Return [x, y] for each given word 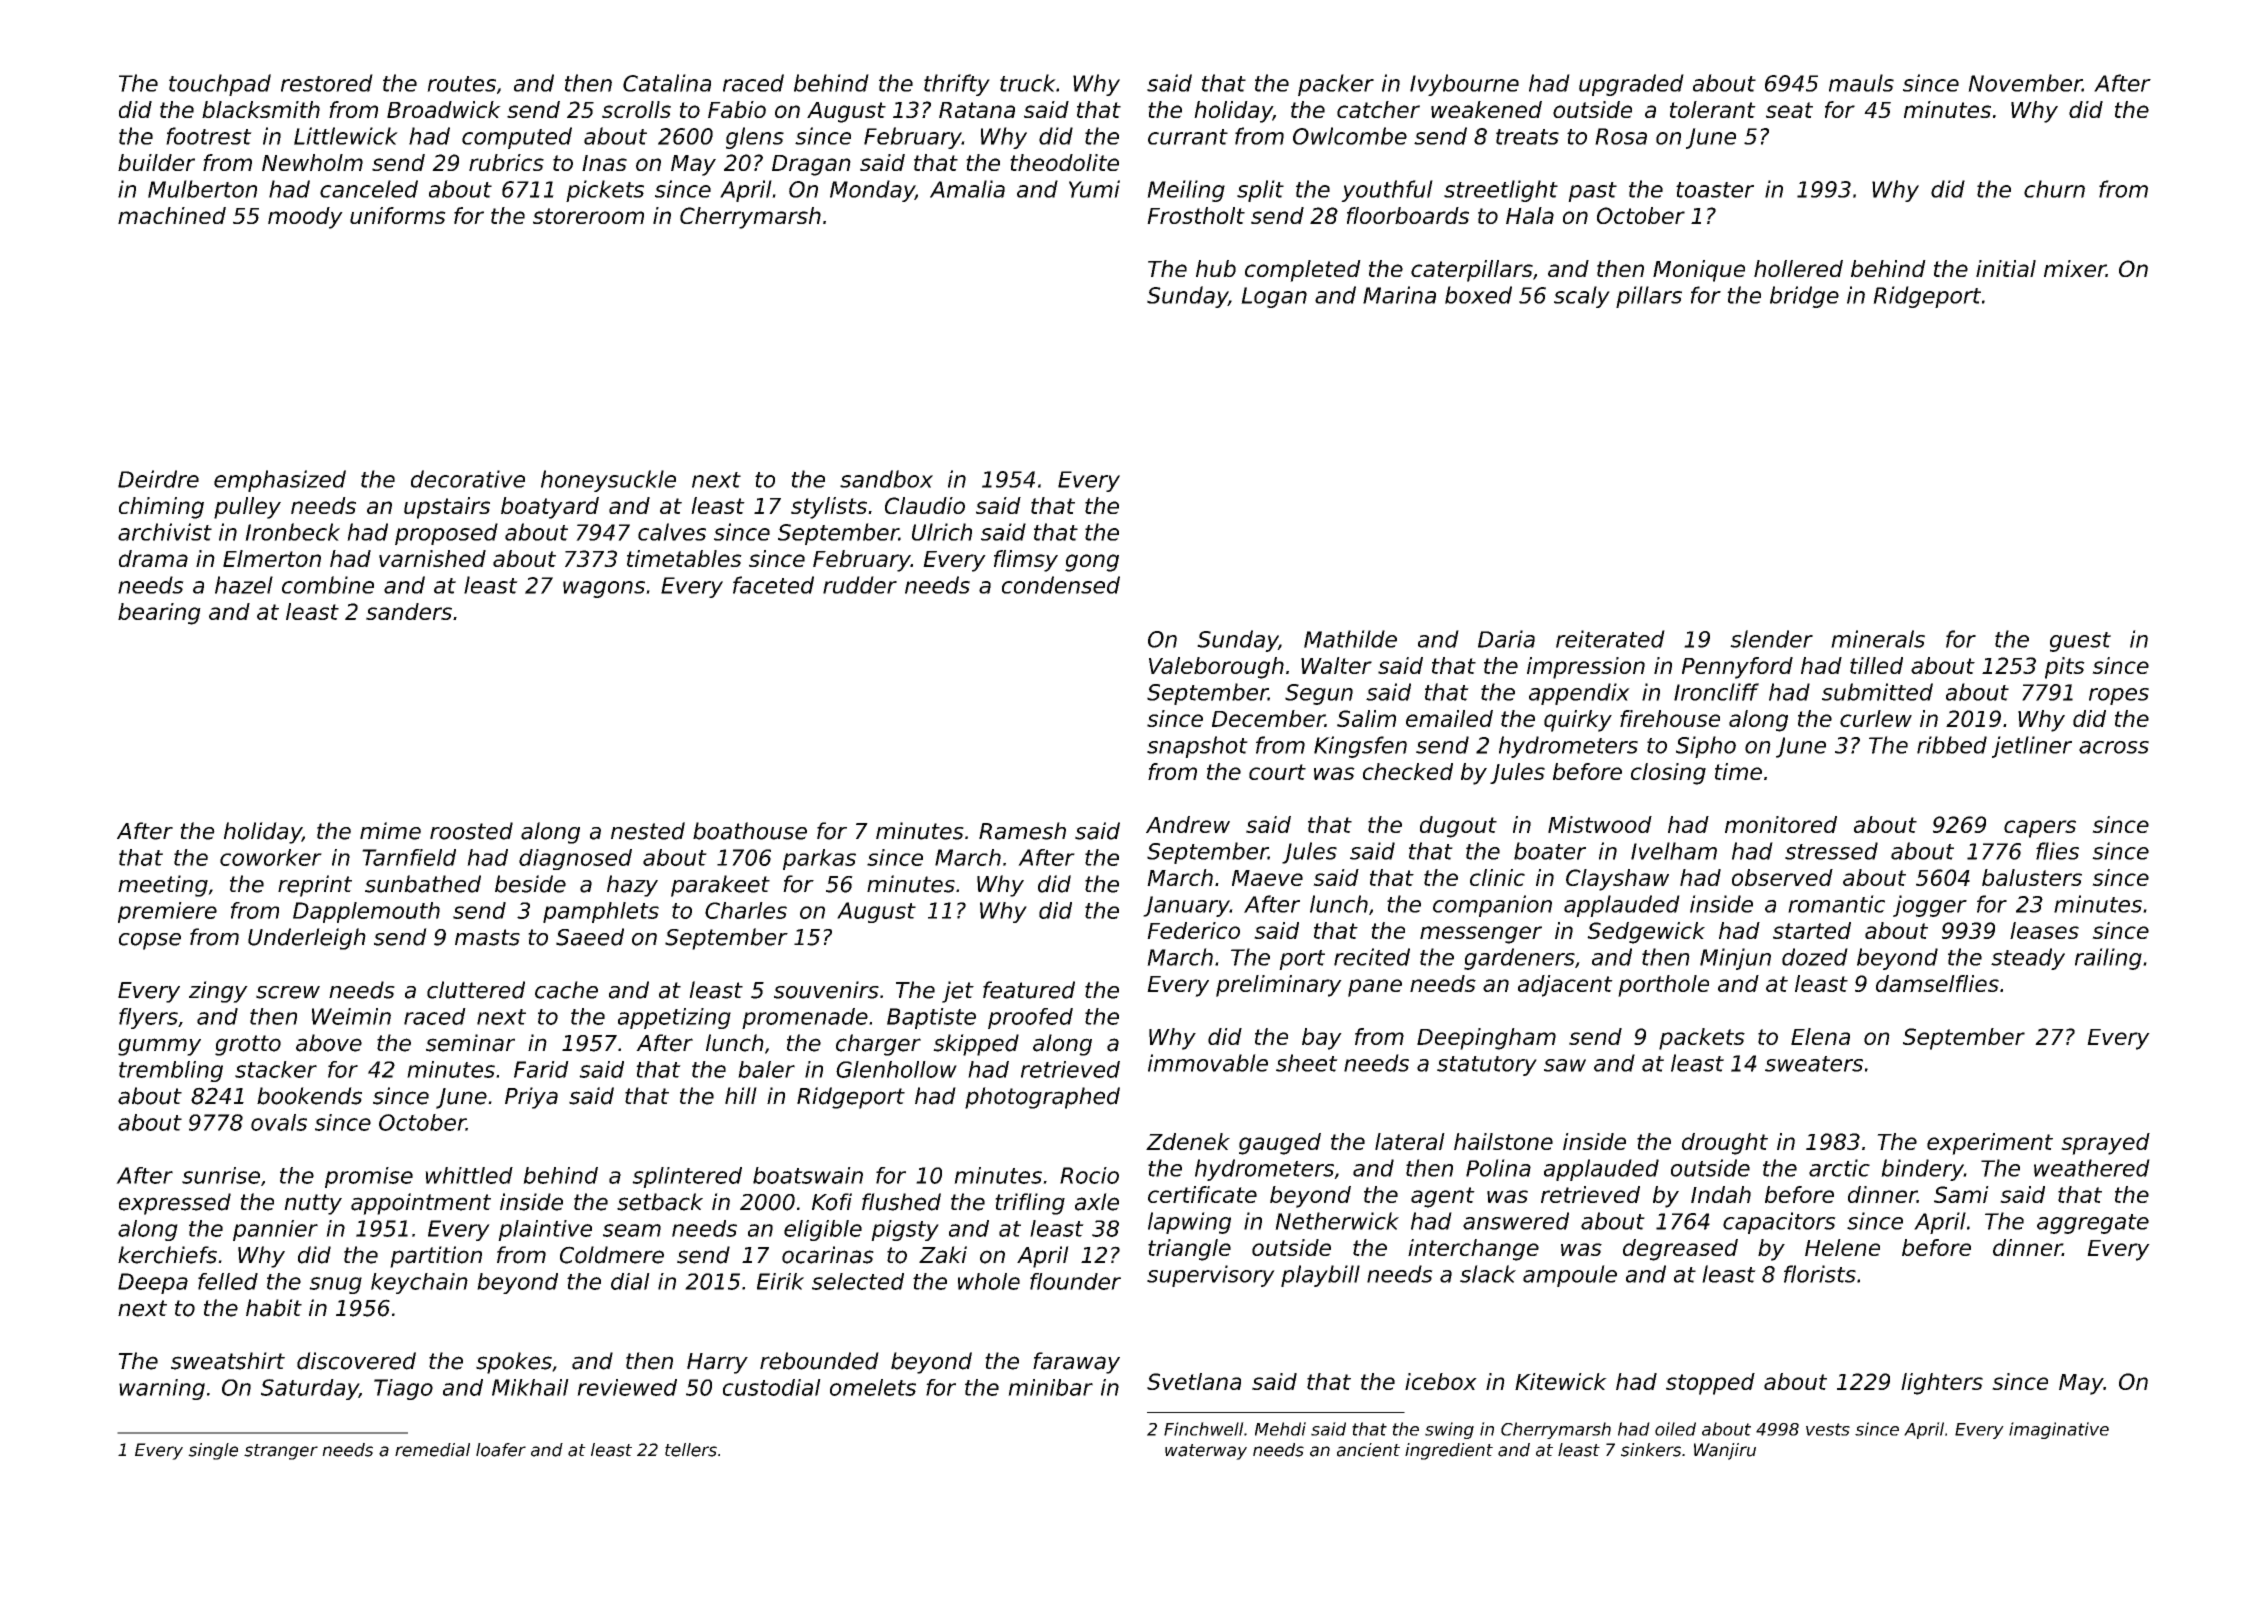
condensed [1061, 585]
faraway [1076, 1363]
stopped [1710, 1384]
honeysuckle [608, 481]
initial [2006, 268]
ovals [279, 1122]
